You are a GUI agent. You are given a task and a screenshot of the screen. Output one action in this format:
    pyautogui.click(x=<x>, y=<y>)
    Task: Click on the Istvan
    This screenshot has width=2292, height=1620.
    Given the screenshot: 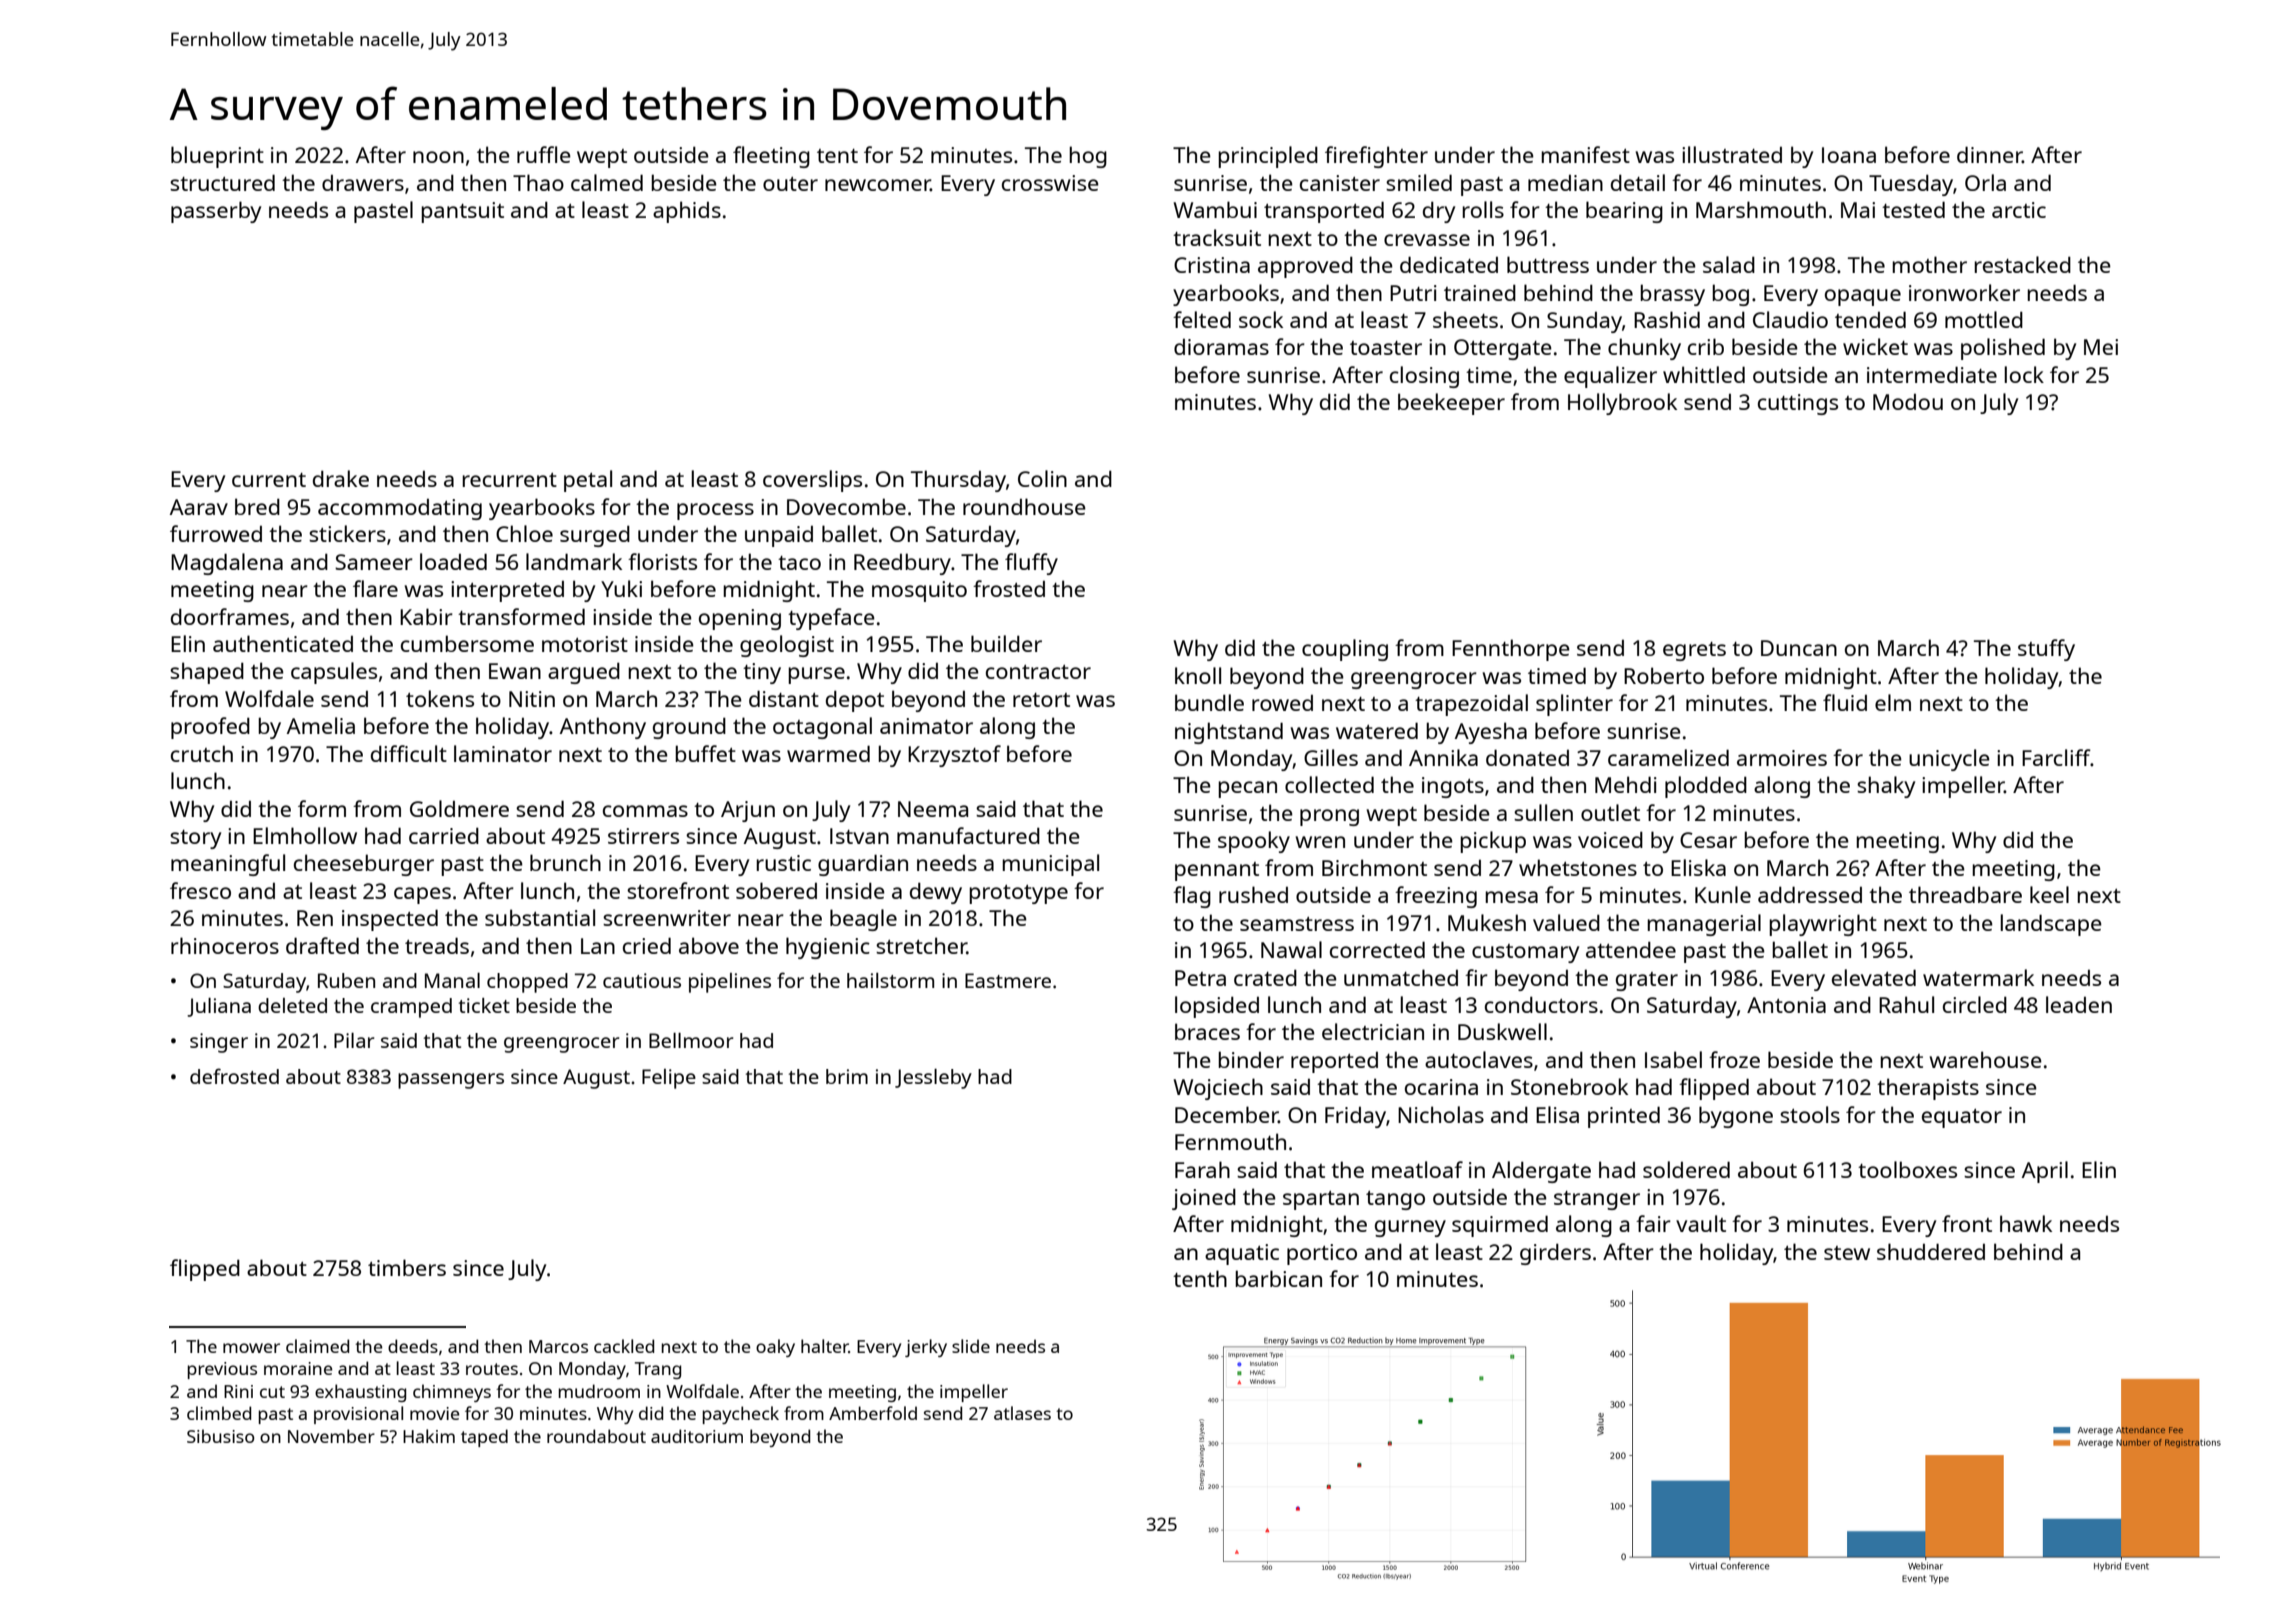 What is the action you would take?
    pyautogui.click(x=859, y=836)
